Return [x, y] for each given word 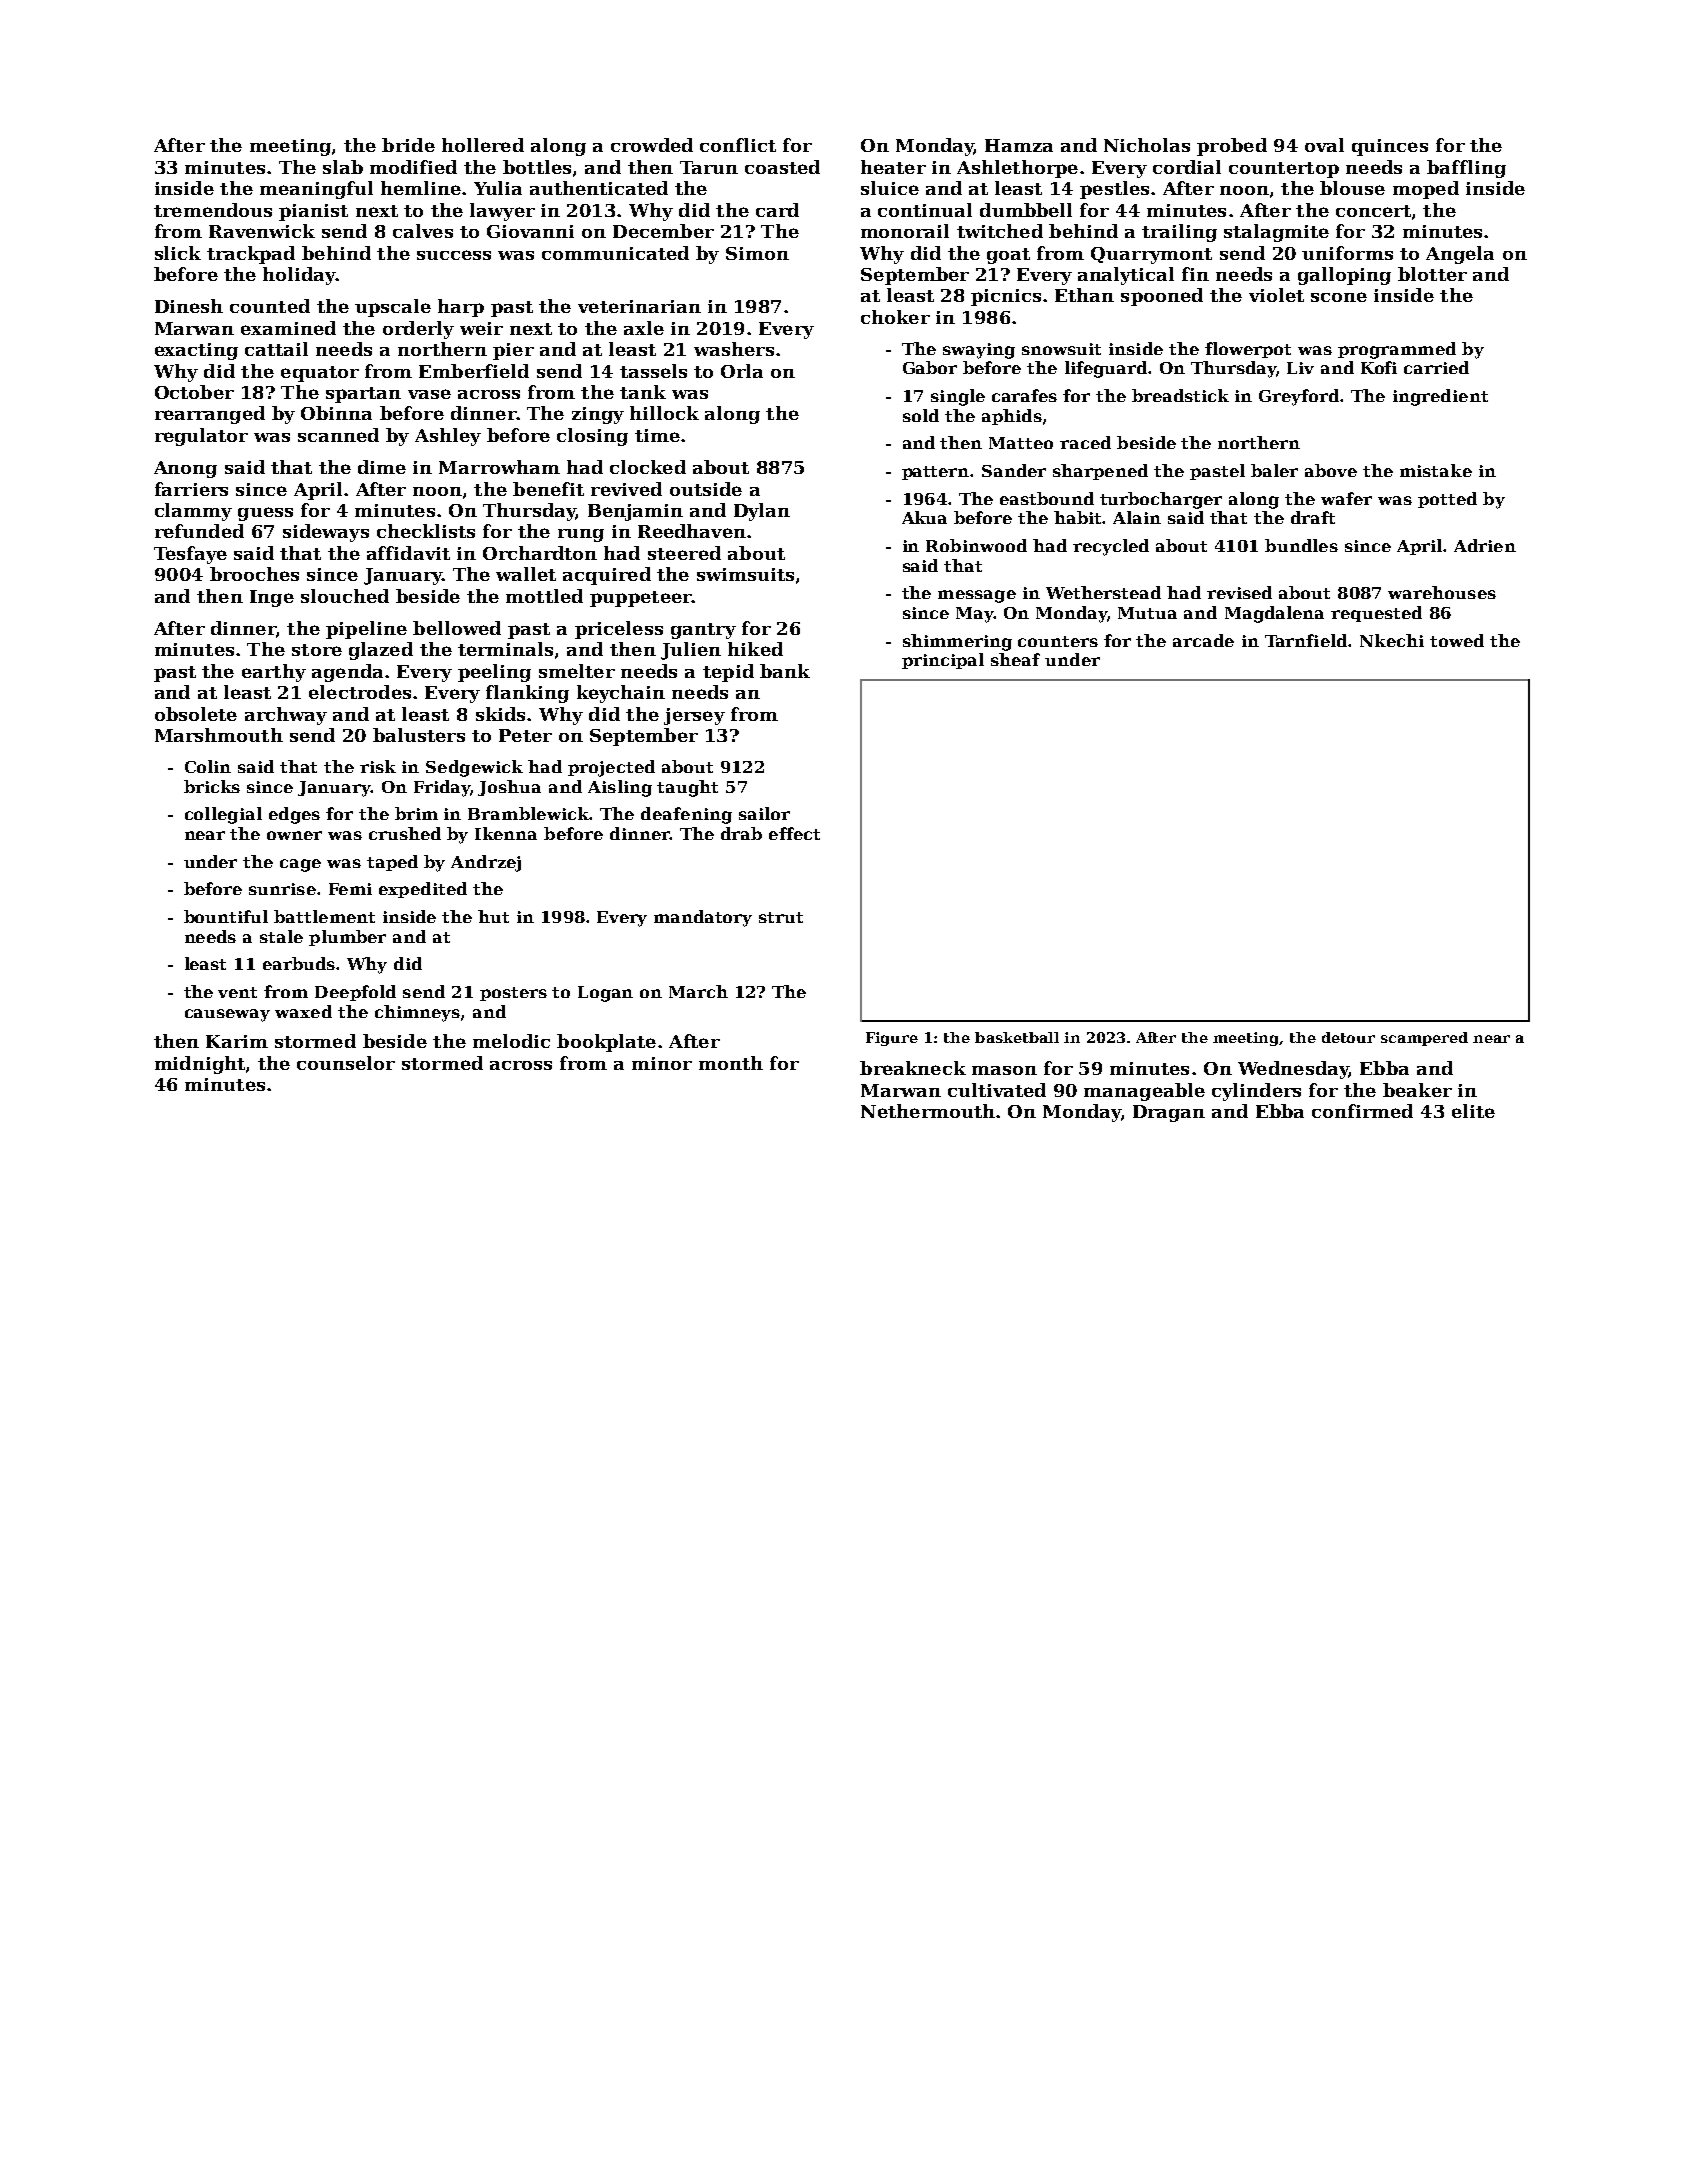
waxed [303, 1011]
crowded [652, 145]
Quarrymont [1151, 255]
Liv [1300, 368]
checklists [426, 531]
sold [921, 415]
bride [408, 145]
